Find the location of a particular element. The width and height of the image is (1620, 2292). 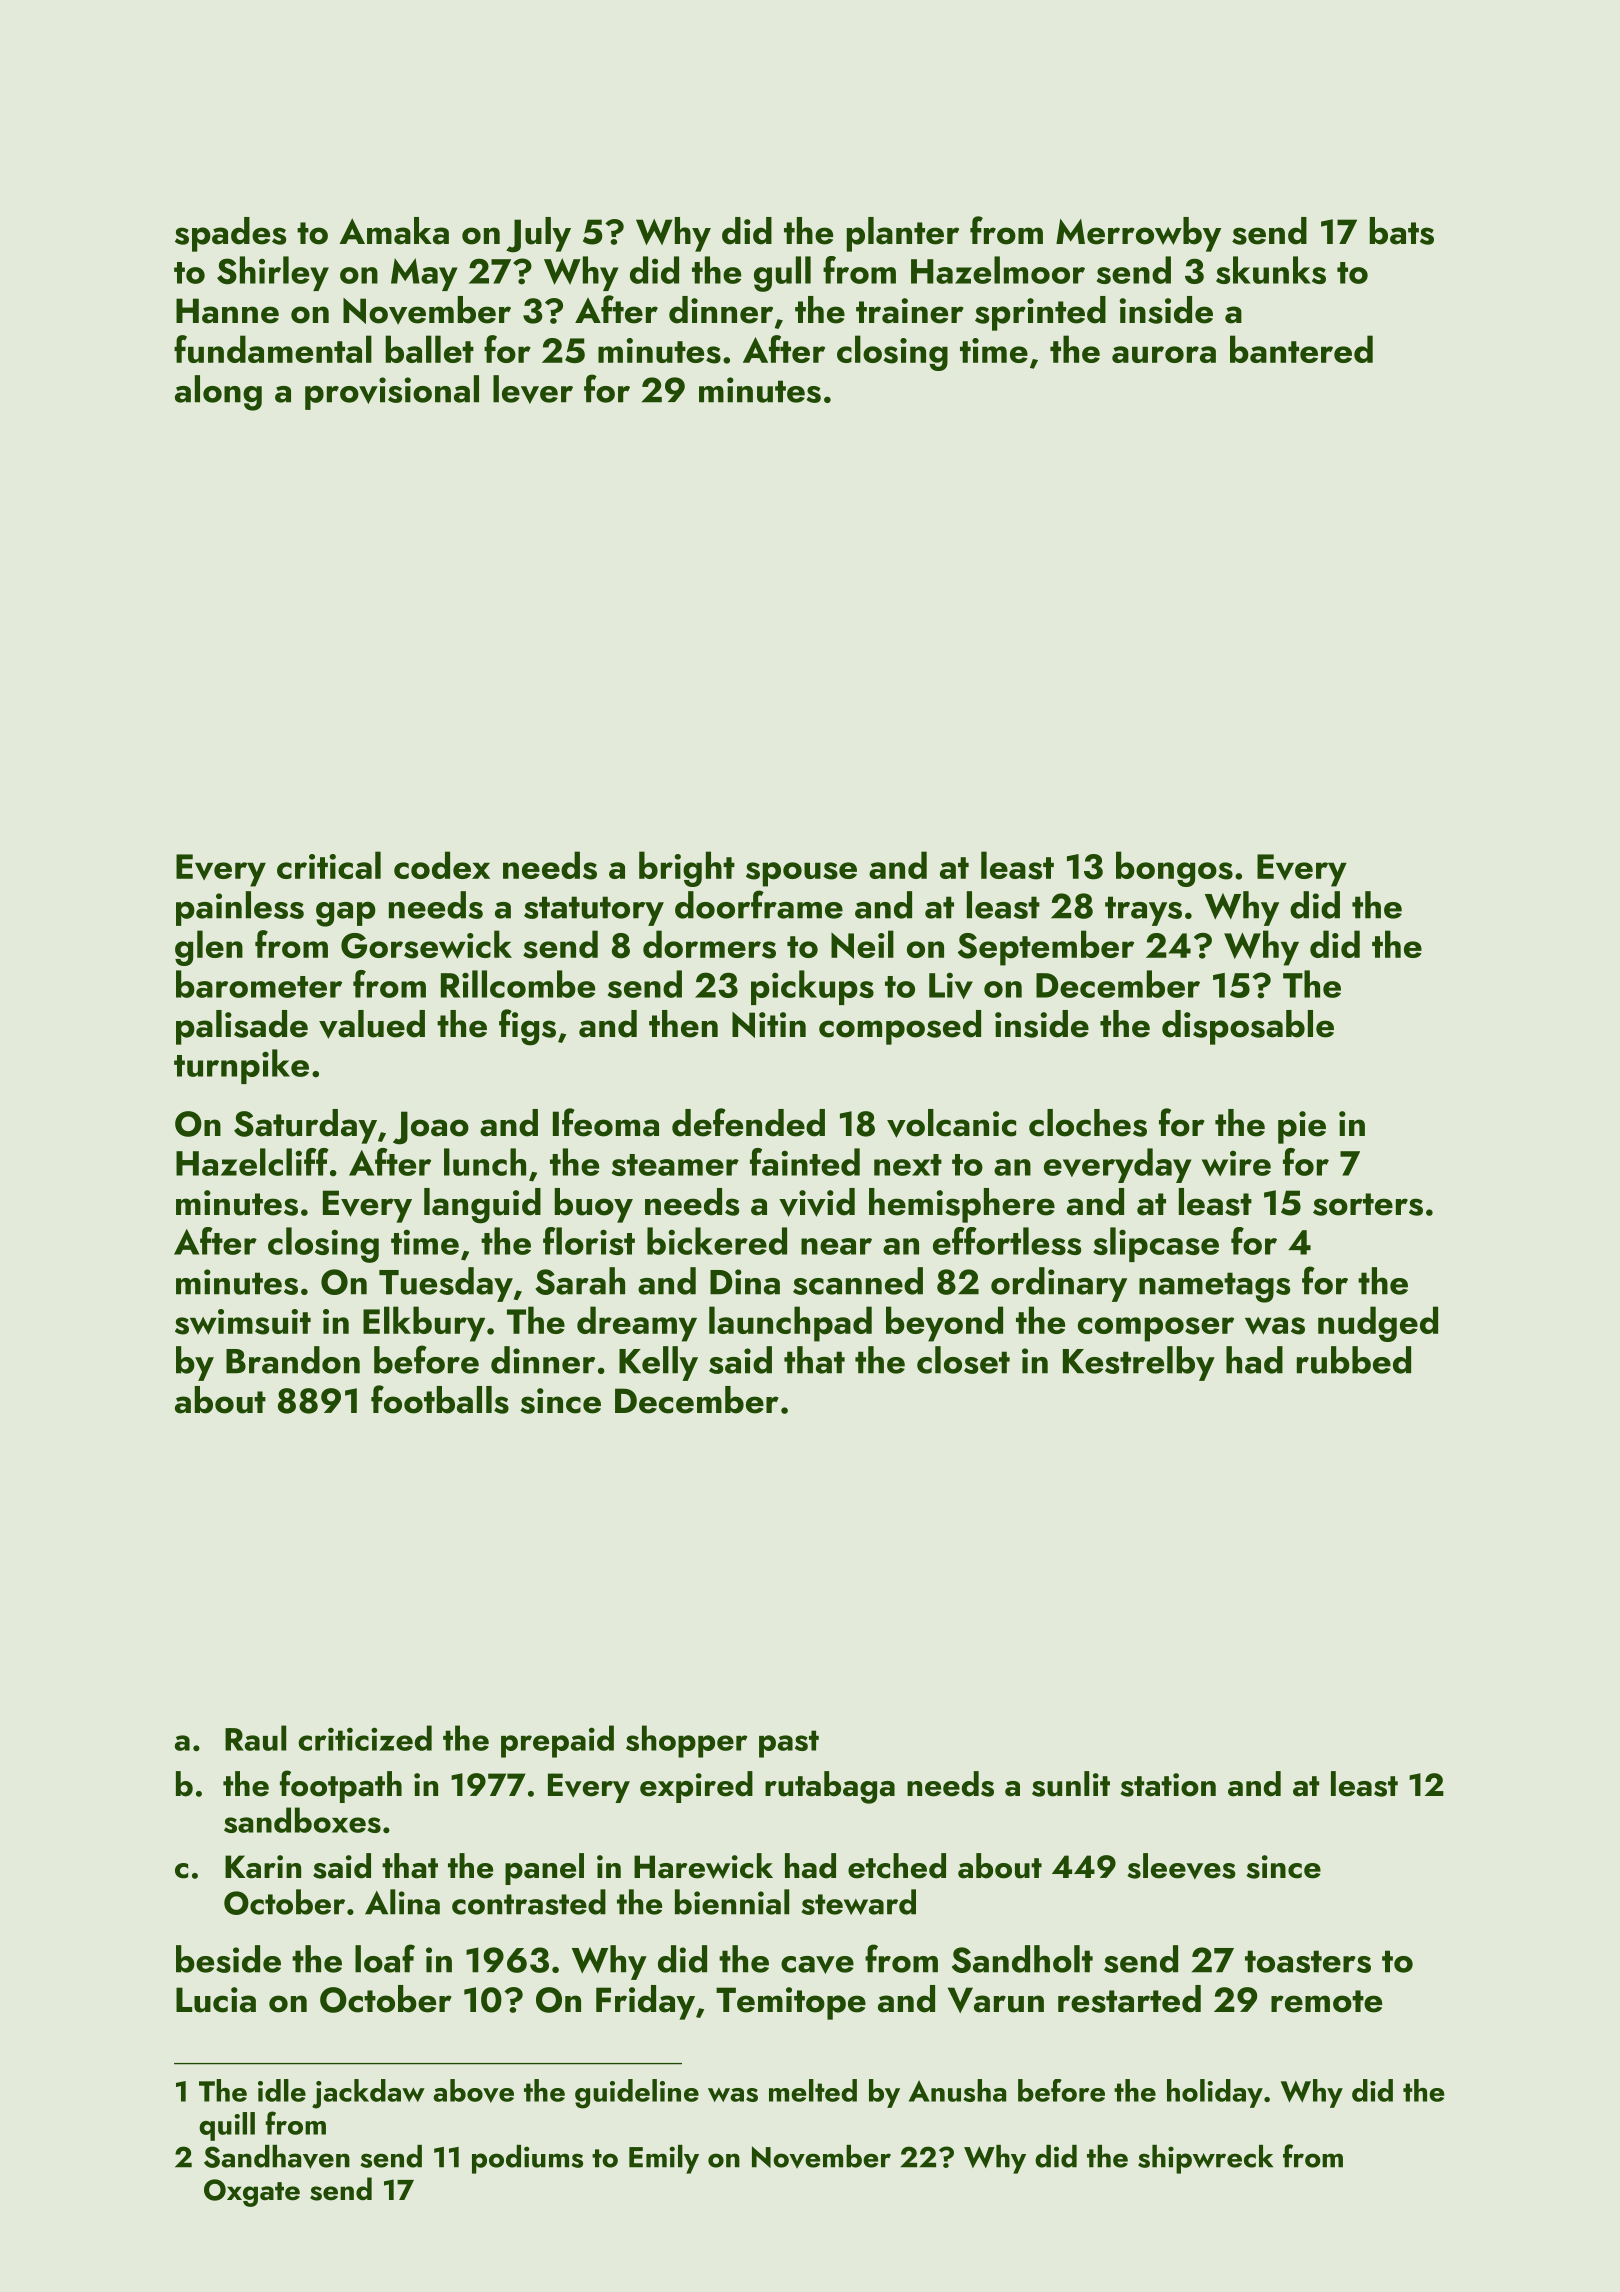

sunlit is located at coordinates (1071, 1784).
